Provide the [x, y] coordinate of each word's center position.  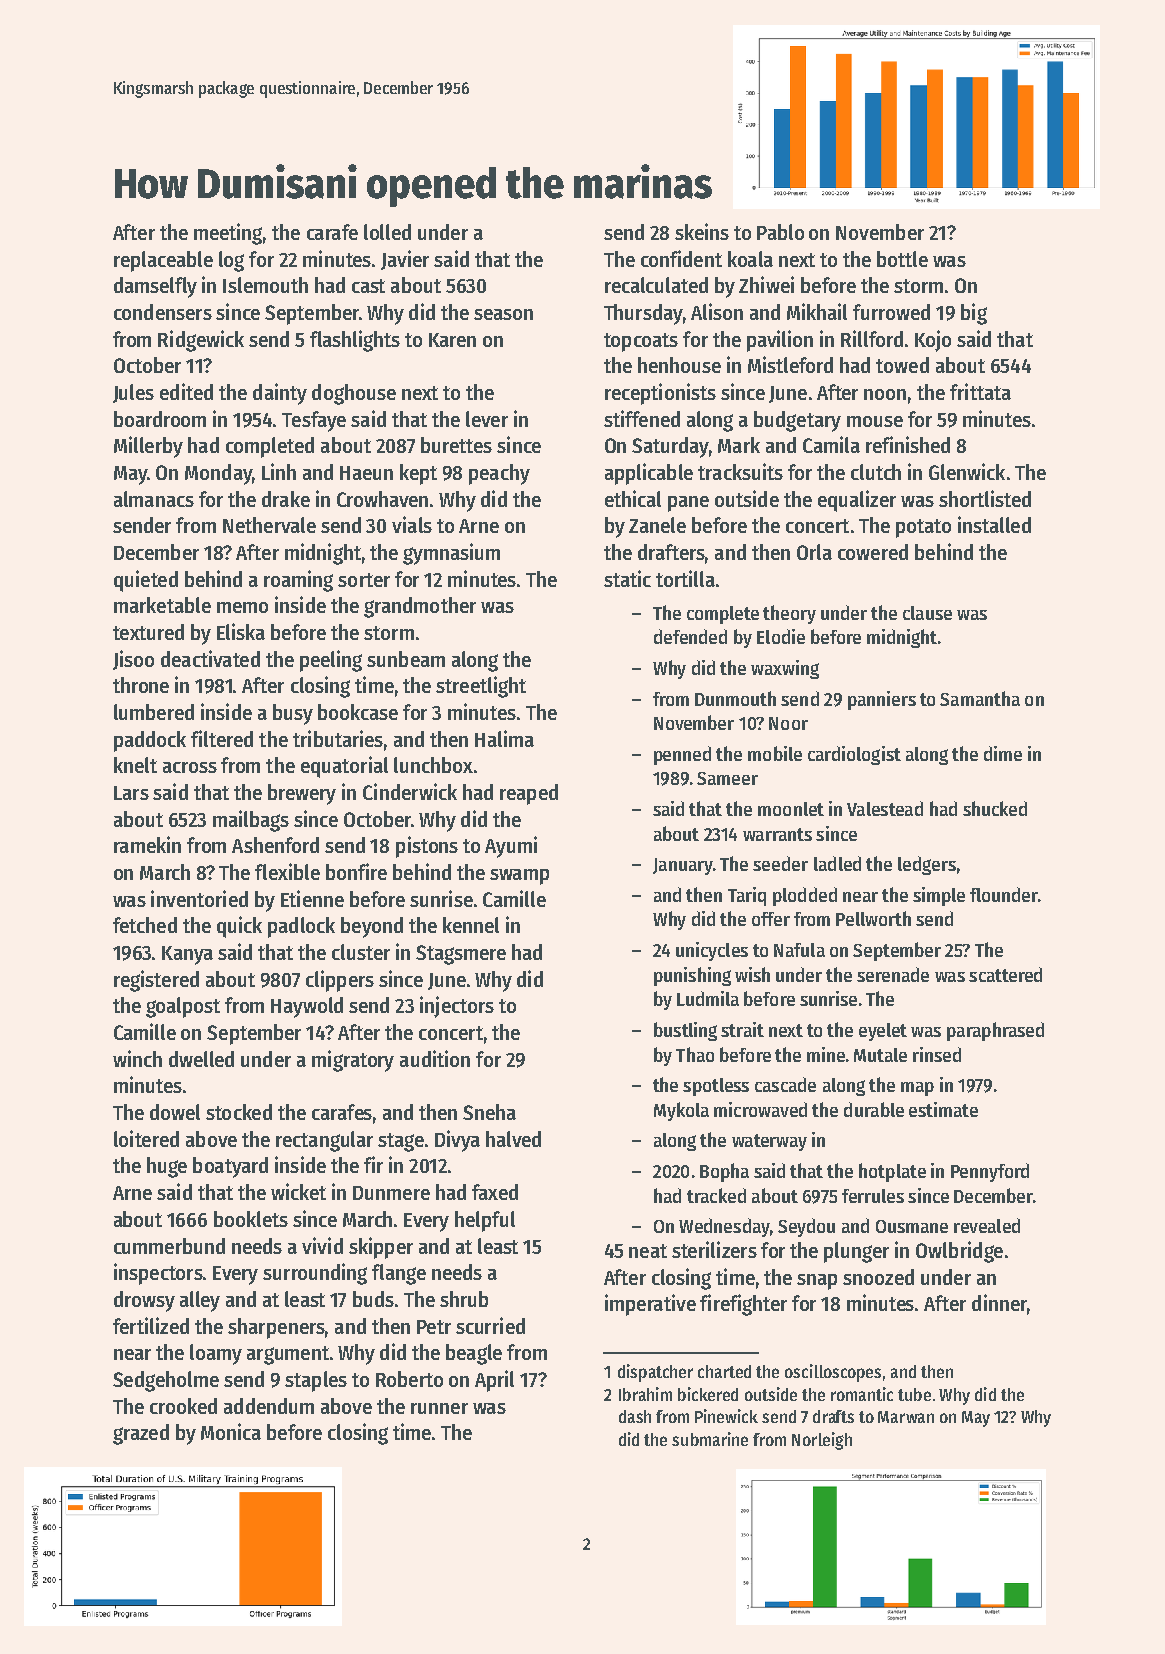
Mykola [681, 1111]
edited [186, 391]
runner [439, 1408]
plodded [805, 896]
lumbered [154, 712]
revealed [987, 1225]
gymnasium [451, 554]
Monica [231, 1431]
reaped [529, 794]
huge [167, 1167]
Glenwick [967, 471]
